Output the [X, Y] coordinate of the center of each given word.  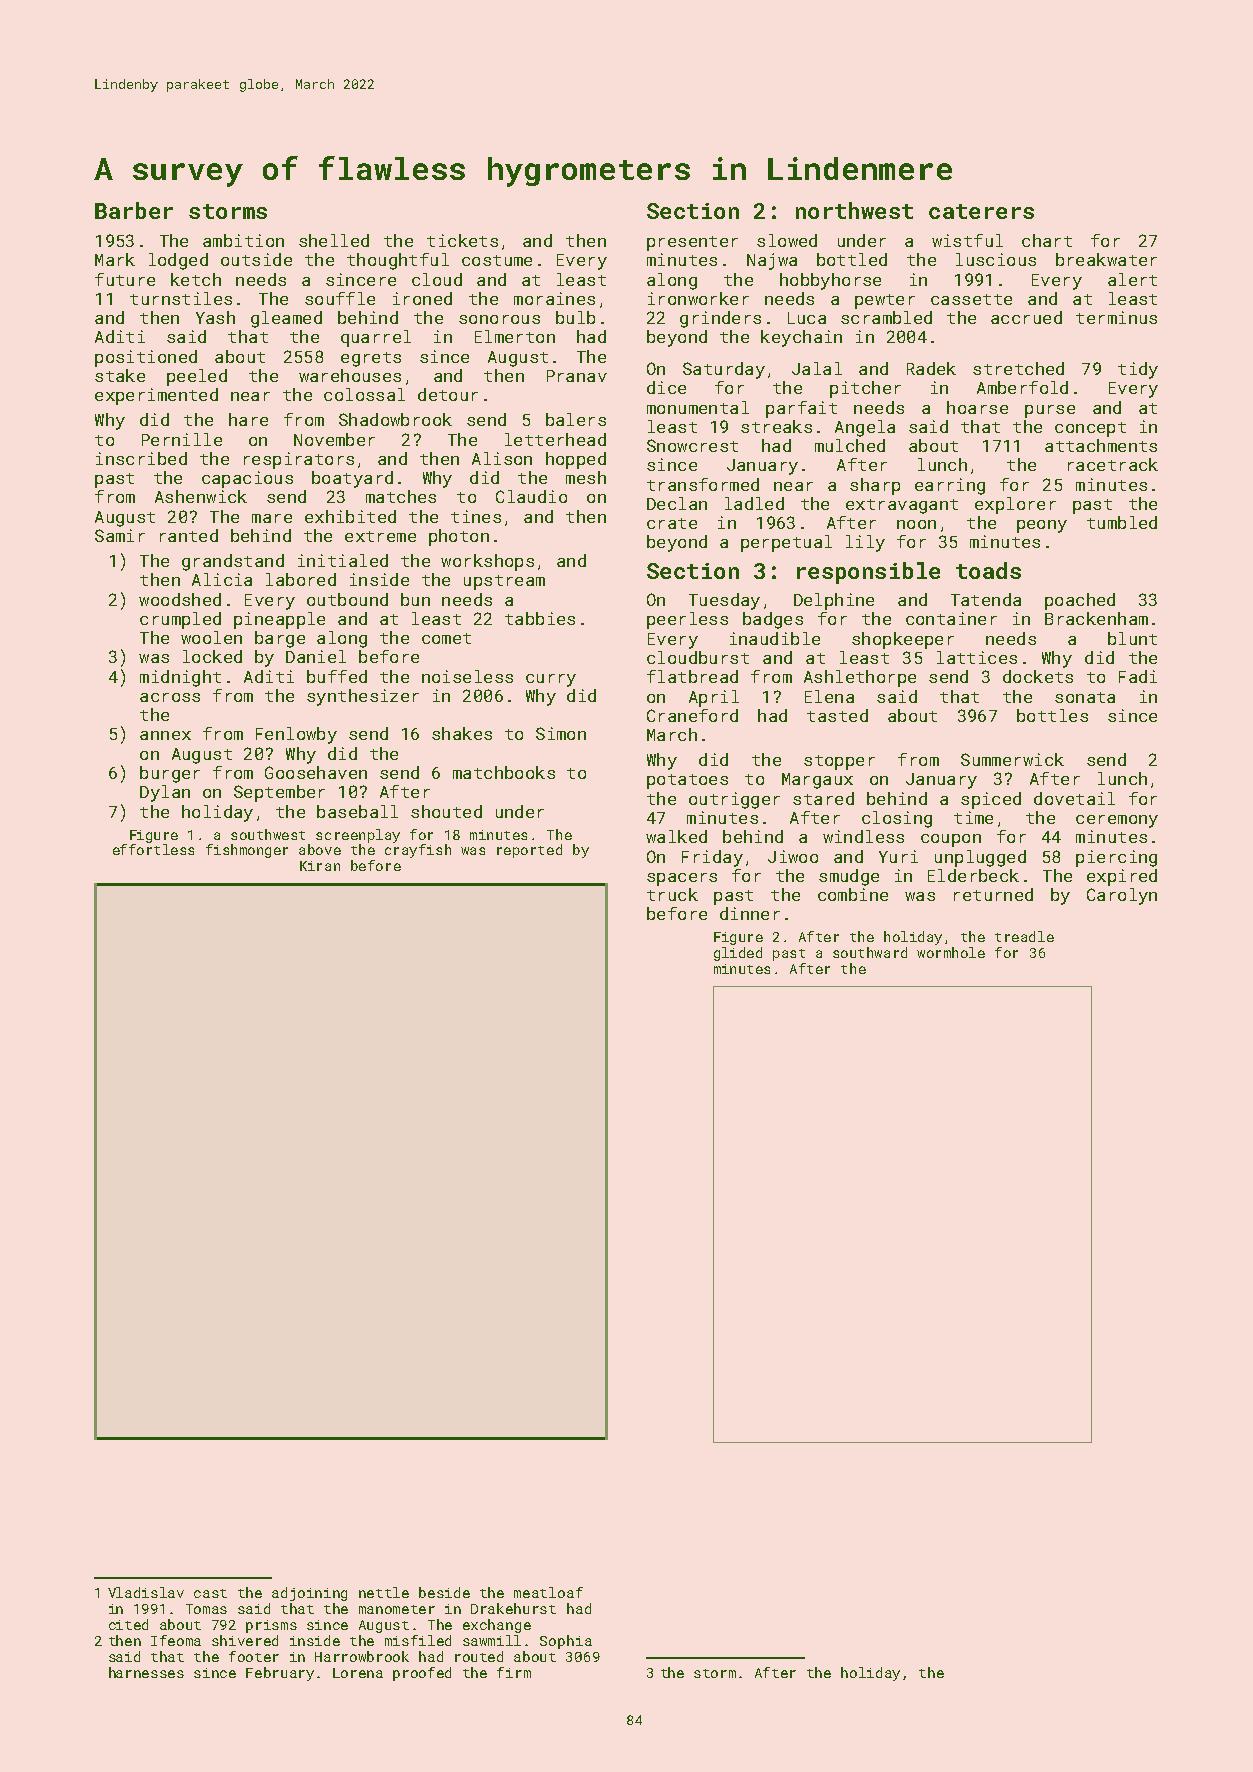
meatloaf [548, 1592]
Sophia [566, 1642]
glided [738, 954]
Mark [115, 259]
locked [212, 656]
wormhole [951, 952]
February [280, 1674]
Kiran [320, 866]
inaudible [775, 638]
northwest [854, 210]
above [320, 849]
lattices [977, 657]
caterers [981, 211]
